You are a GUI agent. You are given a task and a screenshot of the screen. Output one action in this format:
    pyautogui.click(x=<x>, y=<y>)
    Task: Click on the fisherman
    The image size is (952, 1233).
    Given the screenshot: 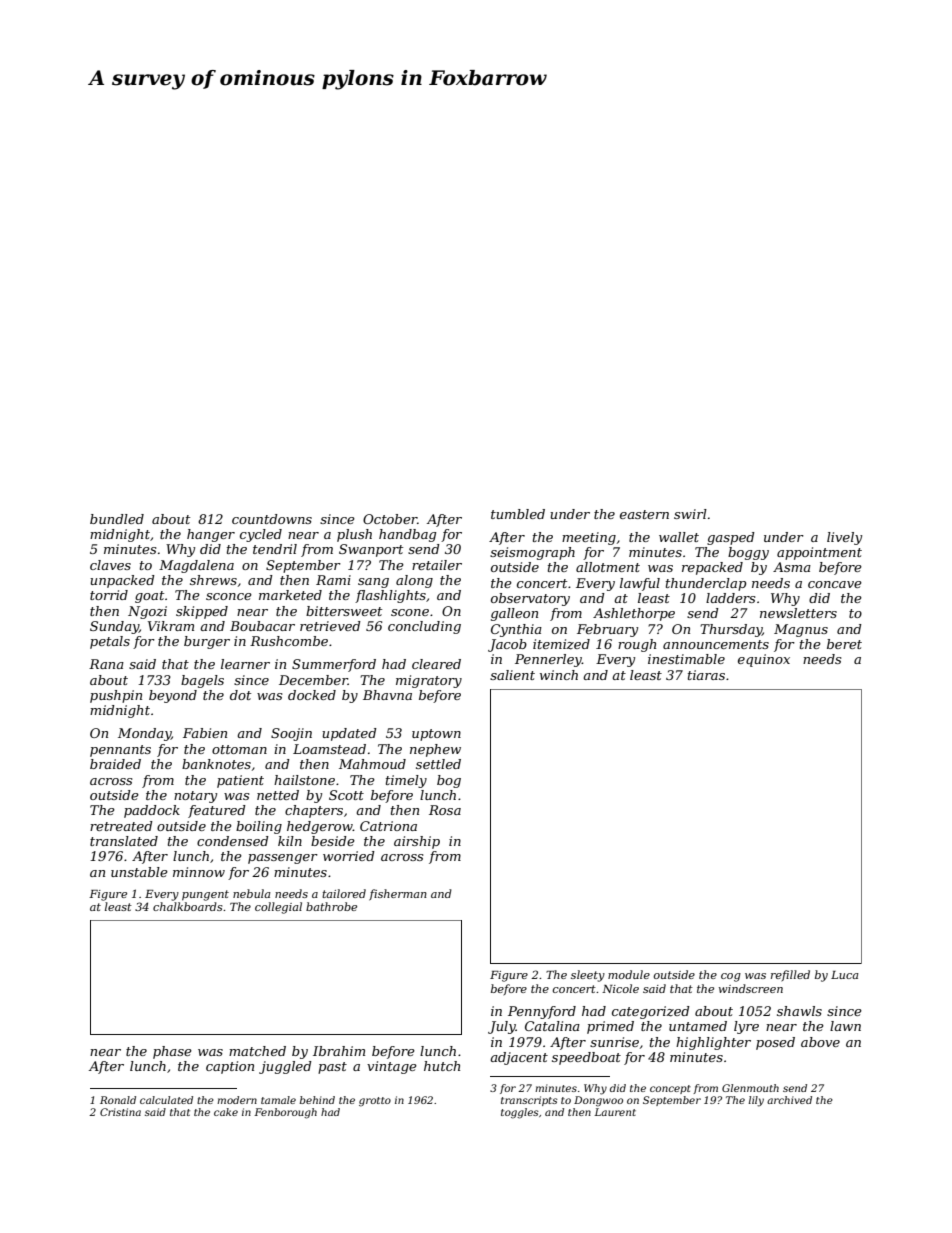 What is the action you would take?
    pyautogui.click(x=398, y=895)
